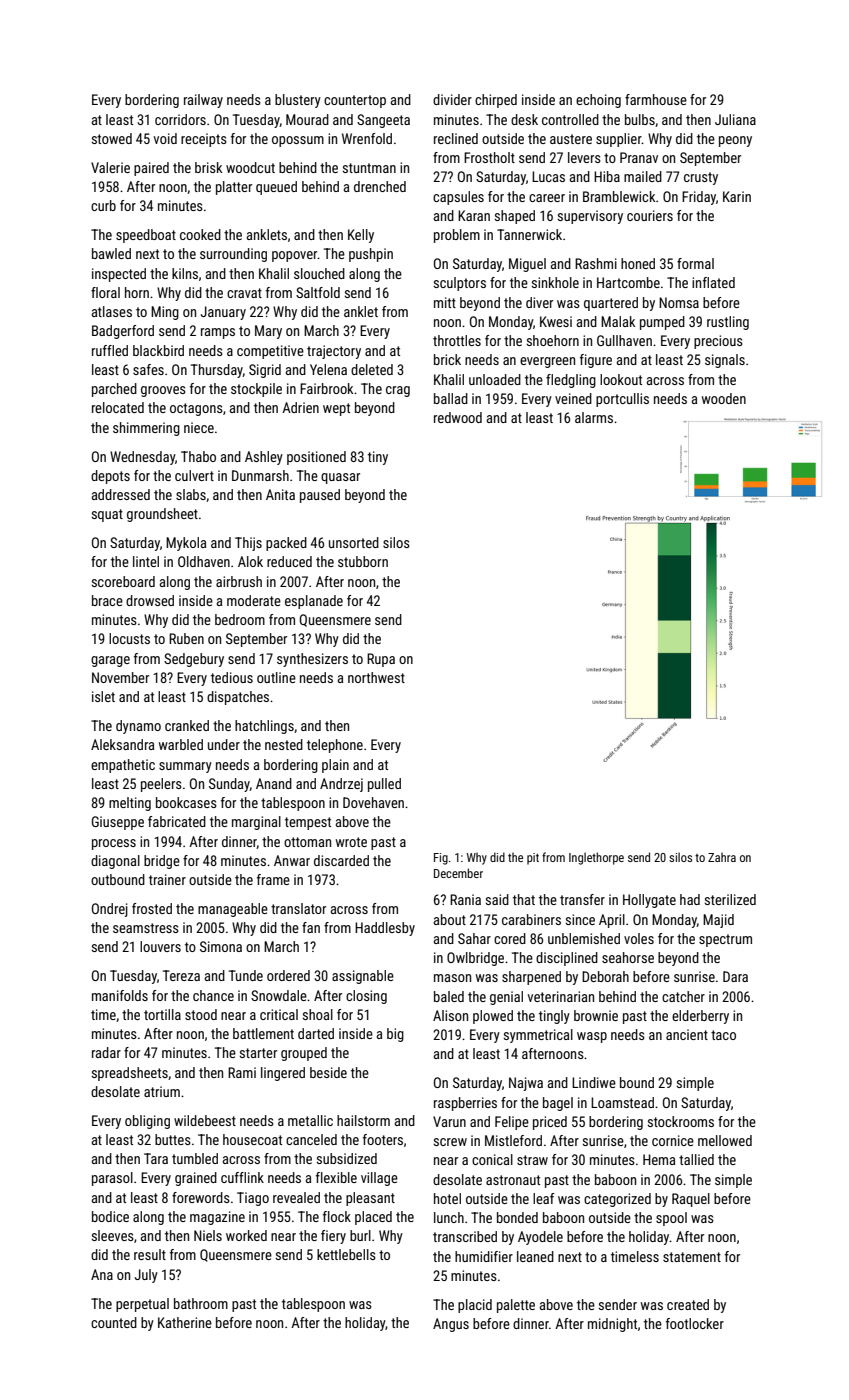 The height and width of the screenshot is (1400, 849). What do you see at coordinates (186, 638) in the screenshot?
I see `Ruben` at bounding box center [186, 638].
